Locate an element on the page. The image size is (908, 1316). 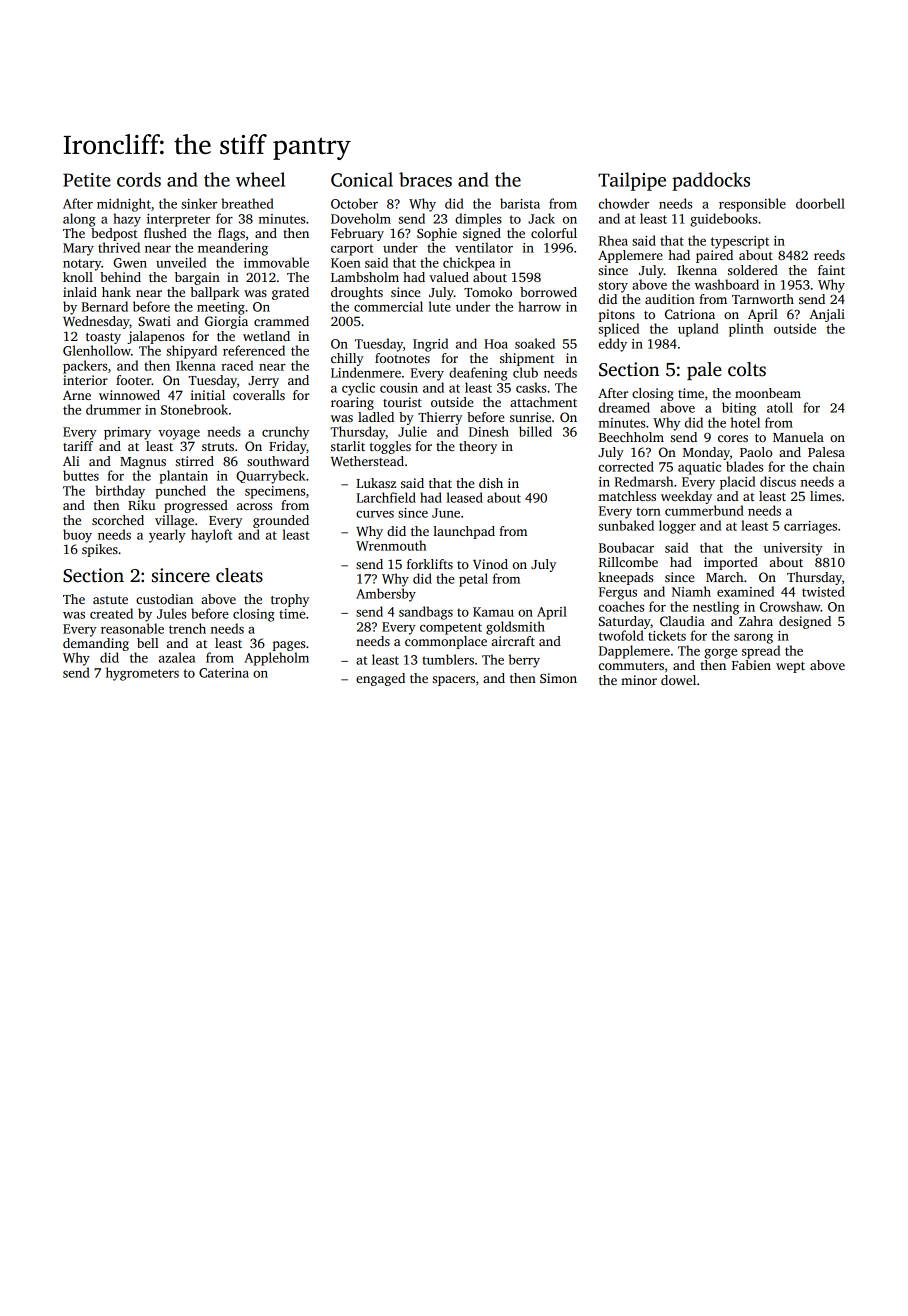
raced is located at coordinates (237, 365).
